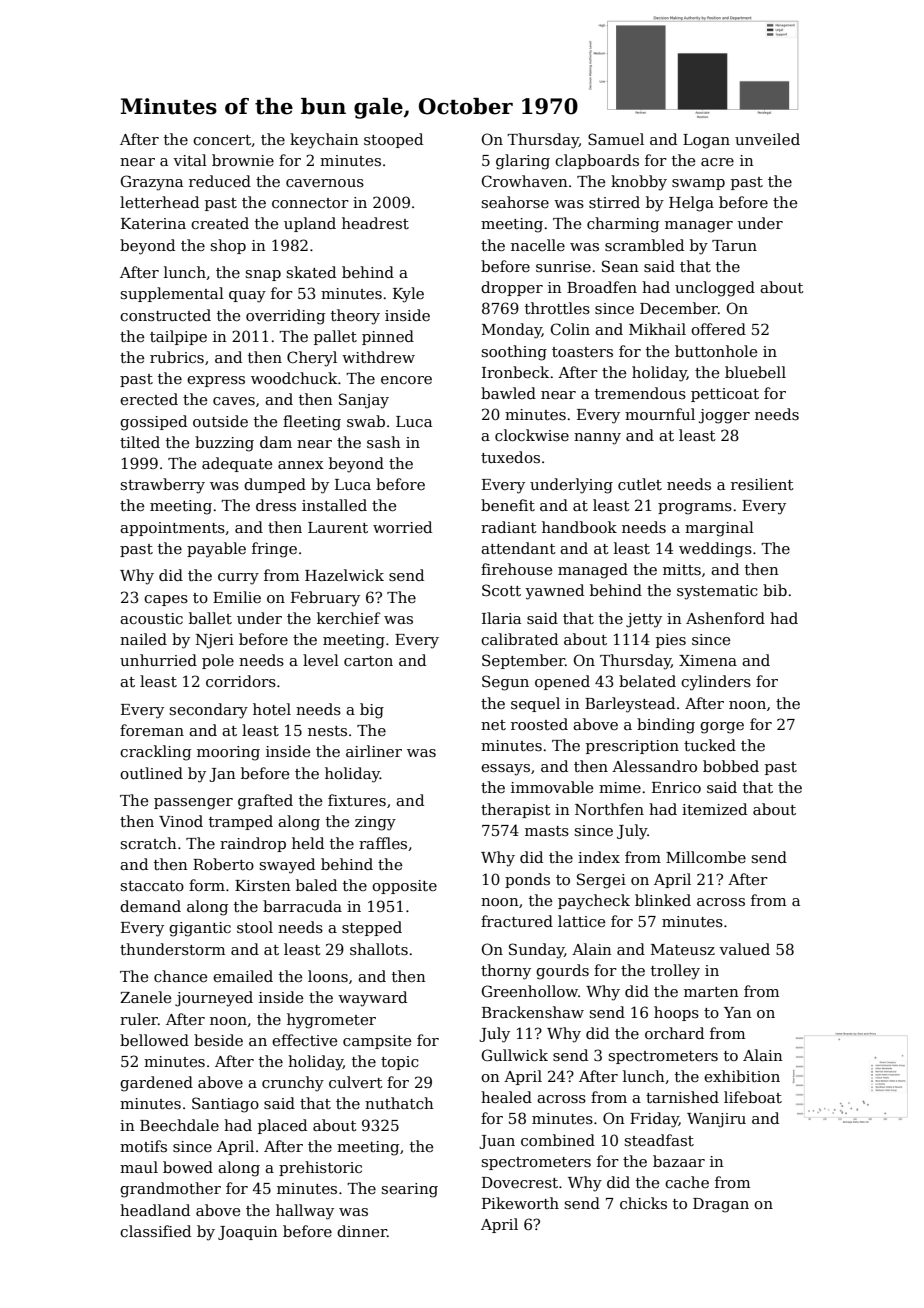 The height and width of the image is (1308, 924). Describe the element at coordinates (222, 140) in the image. I see `concert` at that location.
